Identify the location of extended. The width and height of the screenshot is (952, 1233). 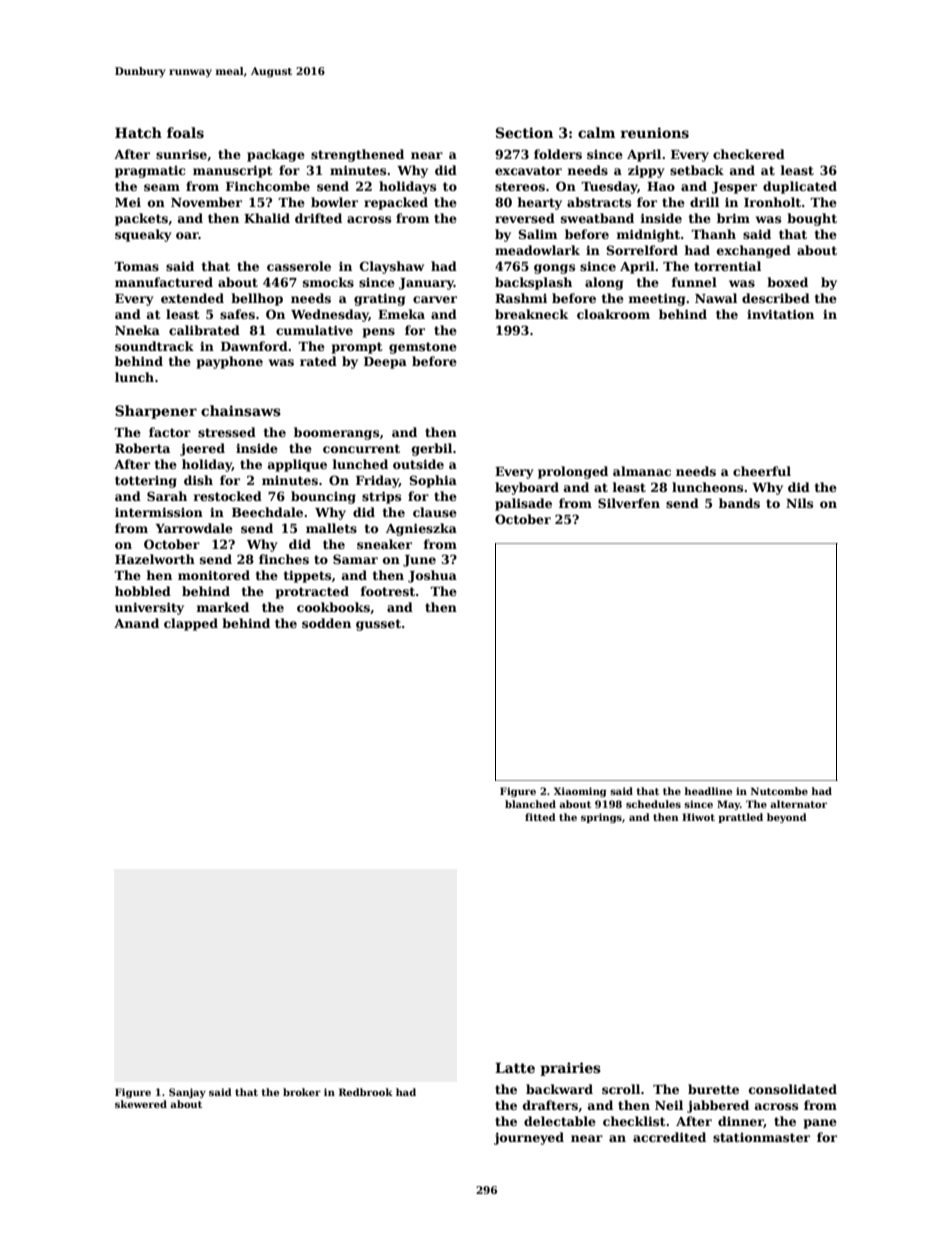
(192, 298).
